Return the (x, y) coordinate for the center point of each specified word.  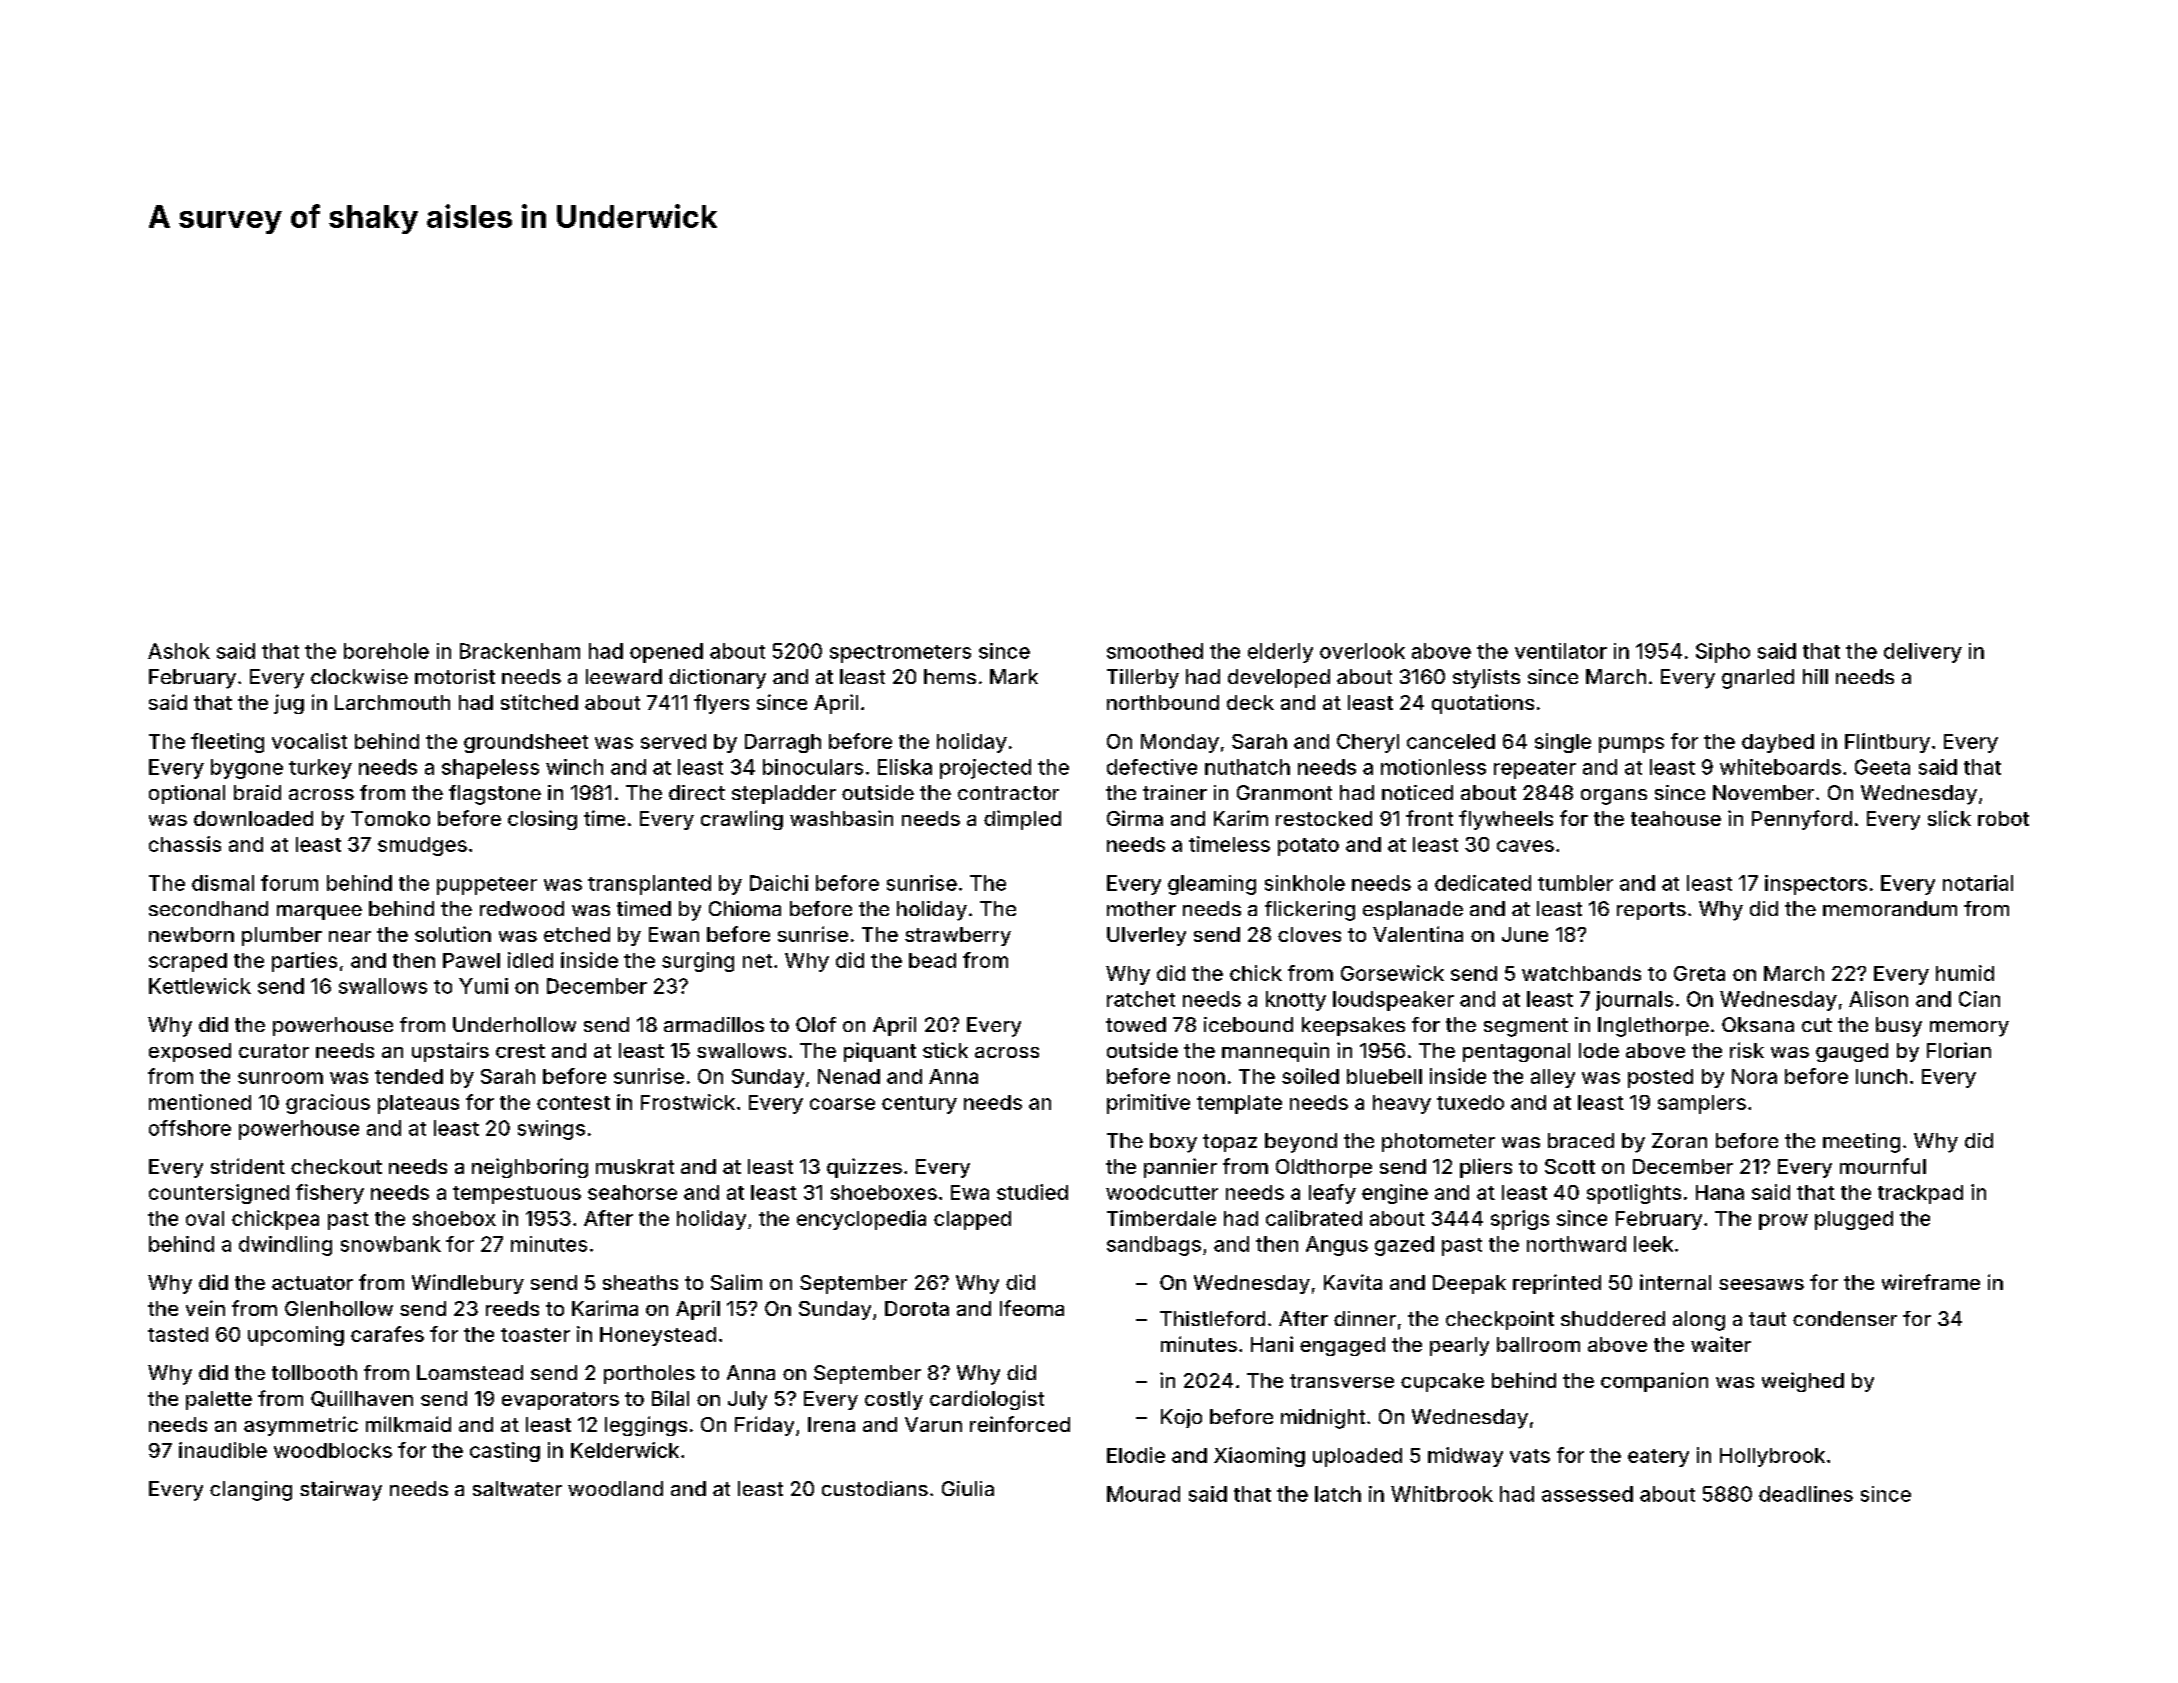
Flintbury (1887, 743)
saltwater (517, 1488)
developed (1279, 678)
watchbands (1581, 973)
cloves (1309, 934)
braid (257, 792)
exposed (190, 1052)
